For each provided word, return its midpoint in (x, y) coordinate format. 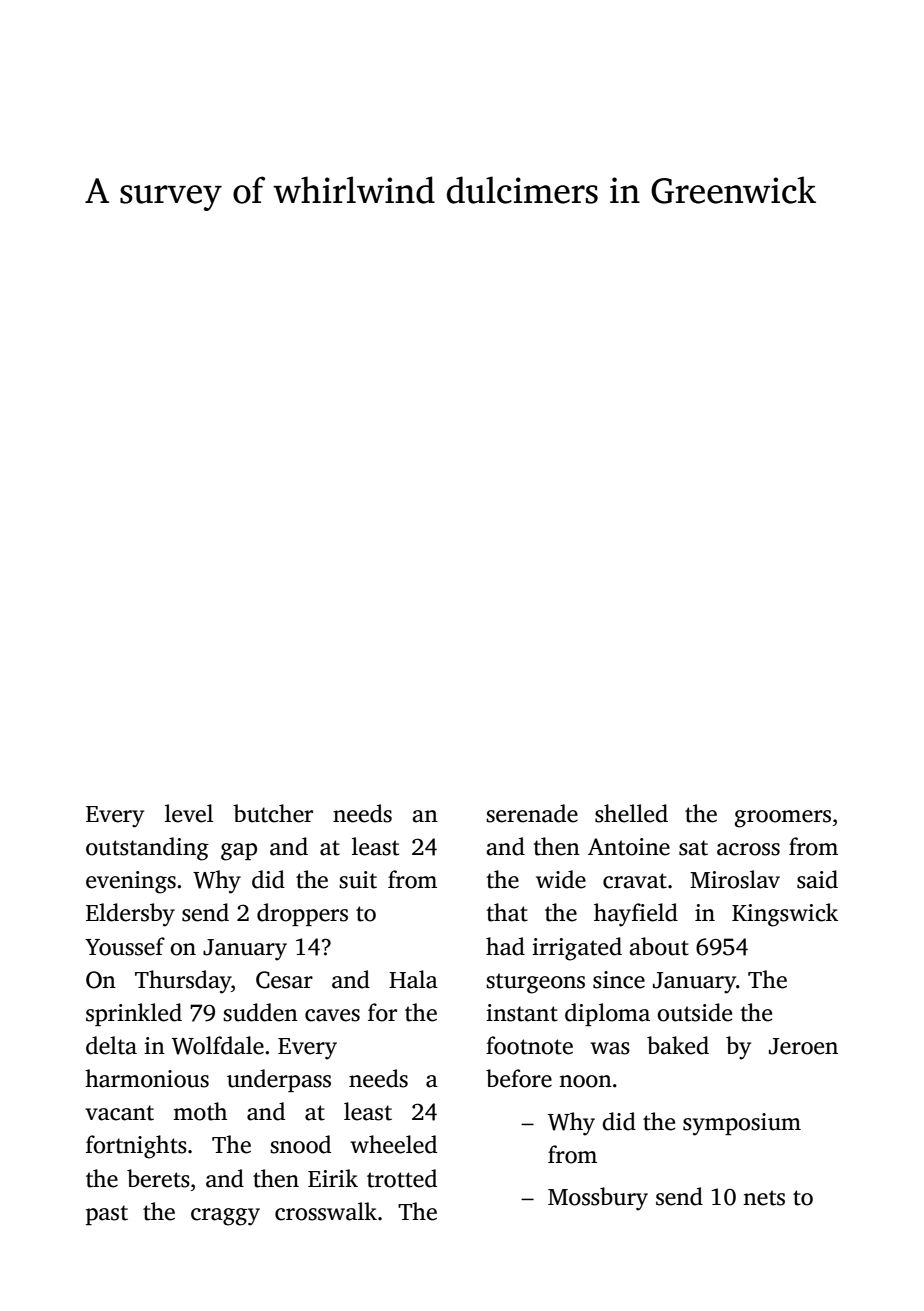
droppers (302, 914)
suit (358, 880)
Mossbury (598, 1199)
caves (332, 1015)
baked (678, 1045)
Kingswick (785, 915)
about (659, 946)
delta (111, 1045)
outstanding (147, 849)
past (107, 1215)
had (505, 946)
